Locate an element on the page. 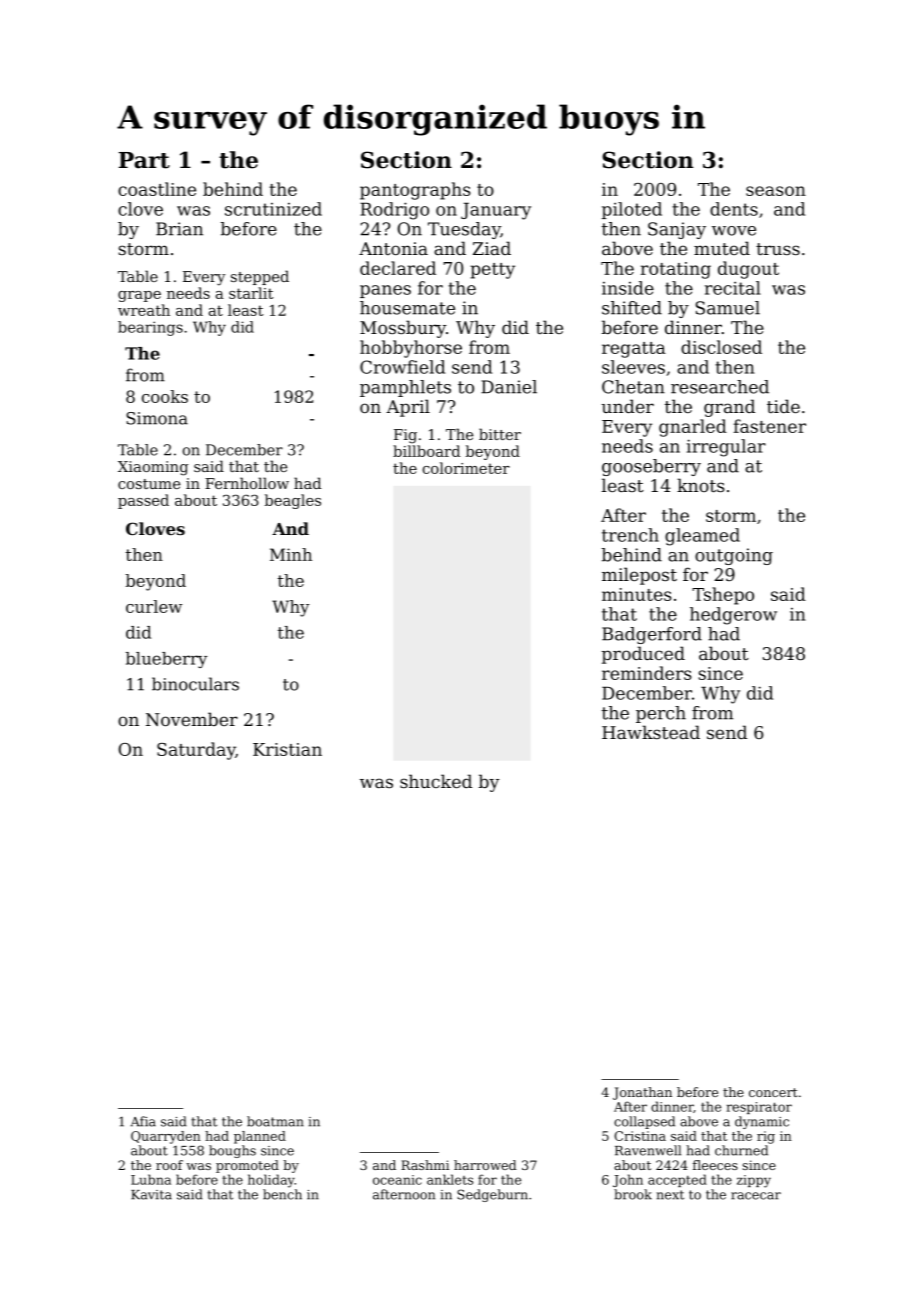 This page has width=924, height=1308. Part is located at coordinates (144, 160).
